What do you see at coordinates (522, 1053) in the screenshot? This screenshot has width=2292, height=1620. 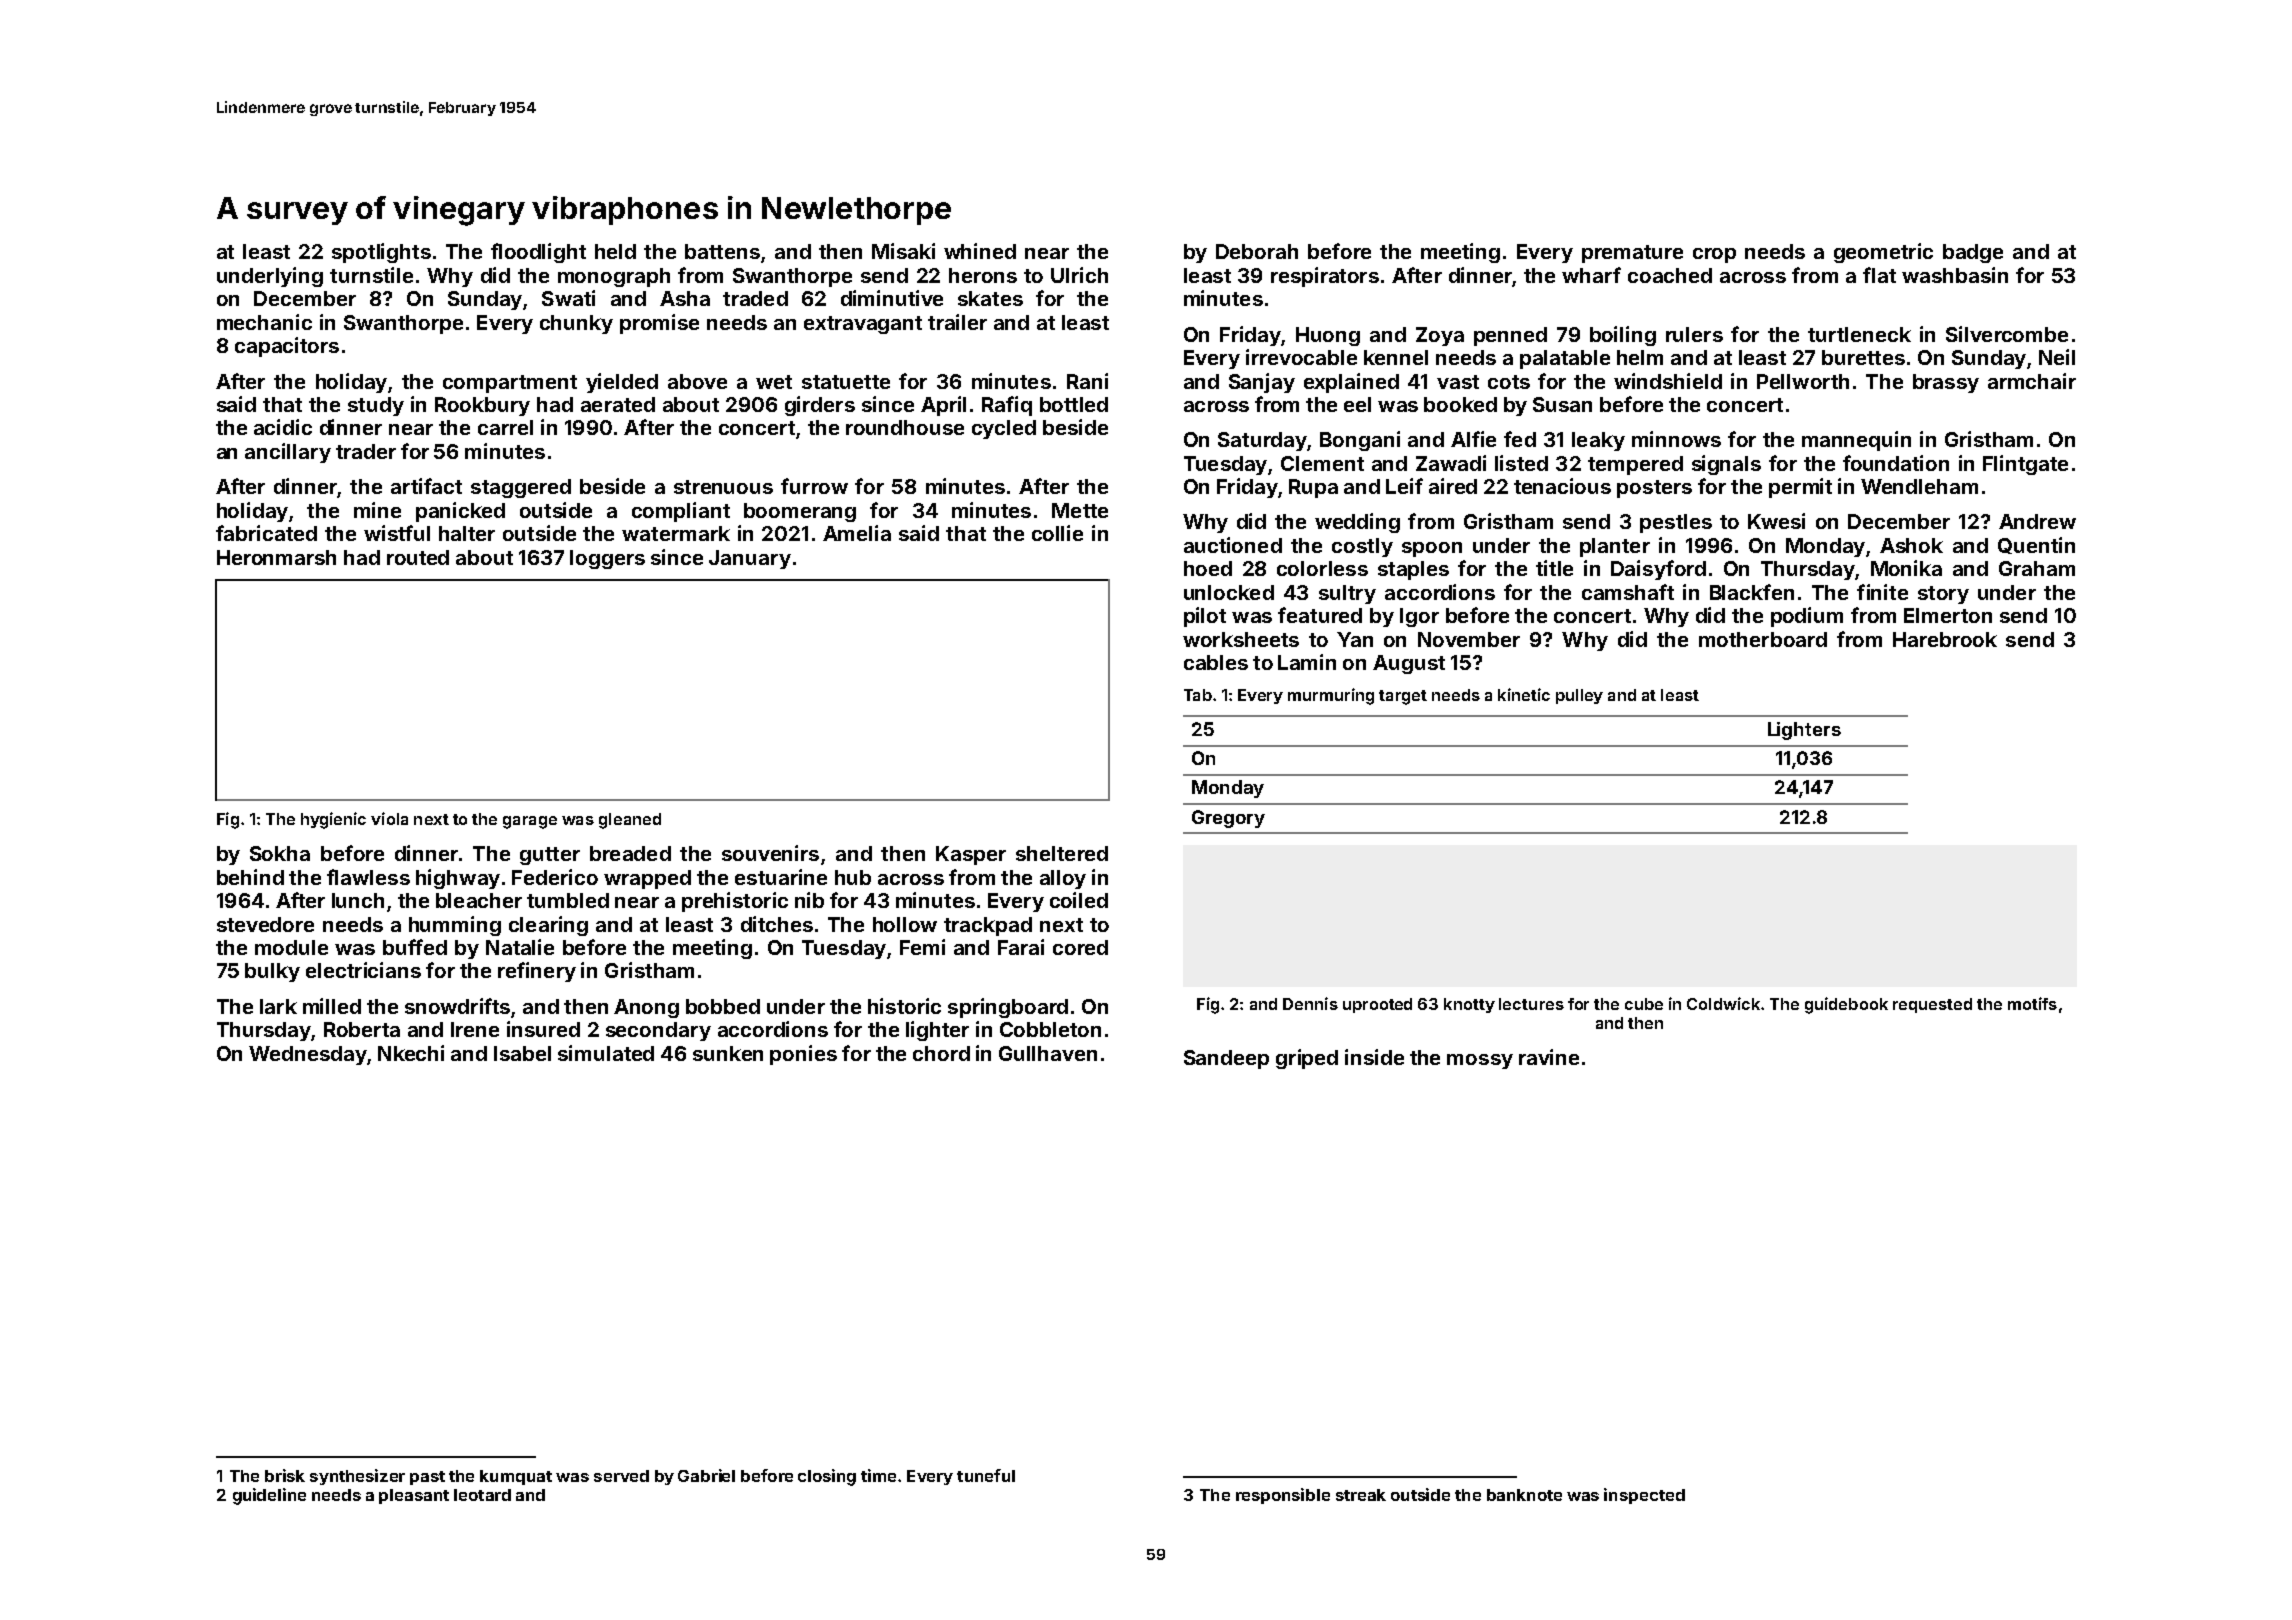 I see `Isabel` at bounding box center [522, 1053].
